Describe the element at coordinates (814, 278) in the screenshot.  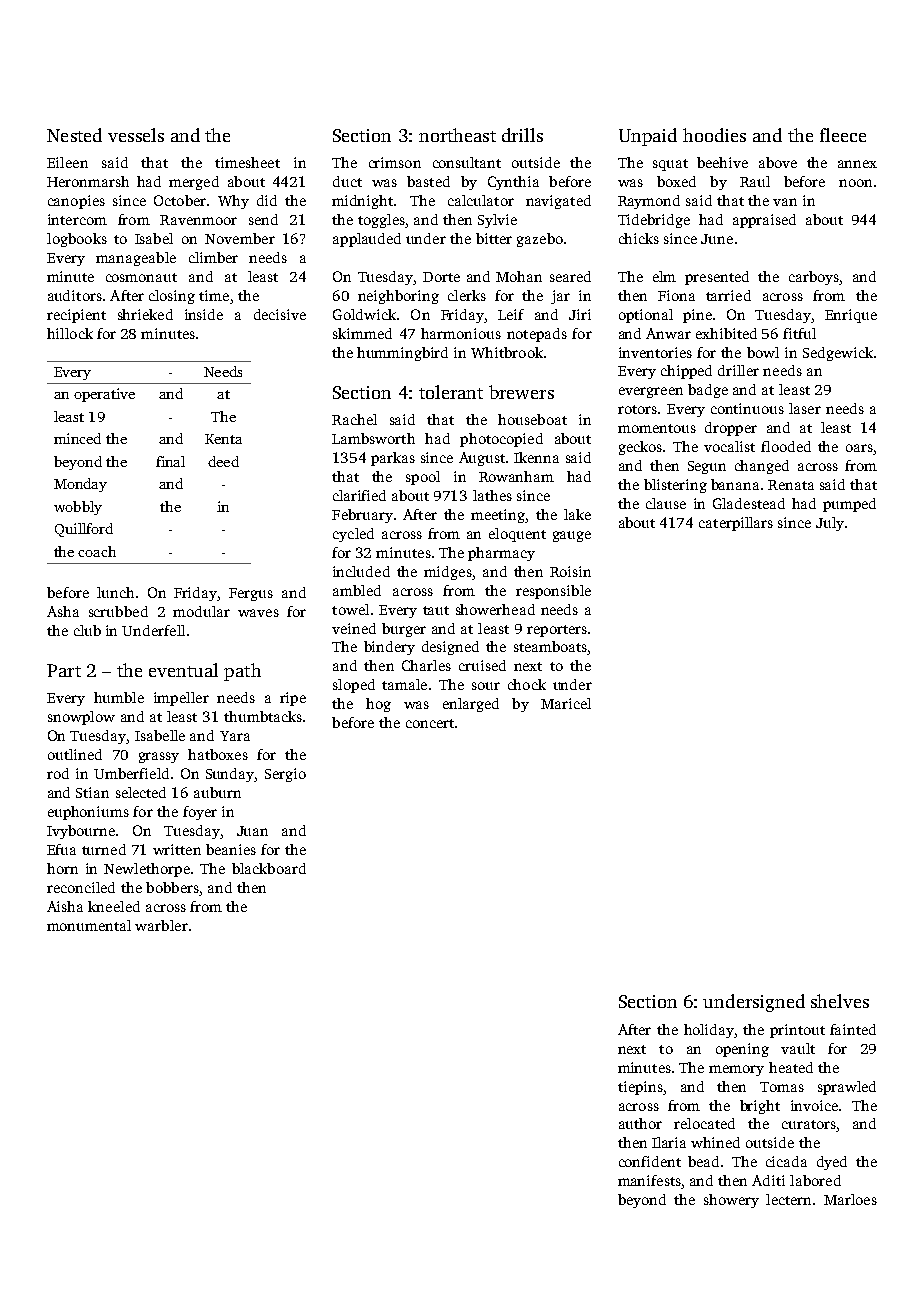
I see `carboys` at that location.
